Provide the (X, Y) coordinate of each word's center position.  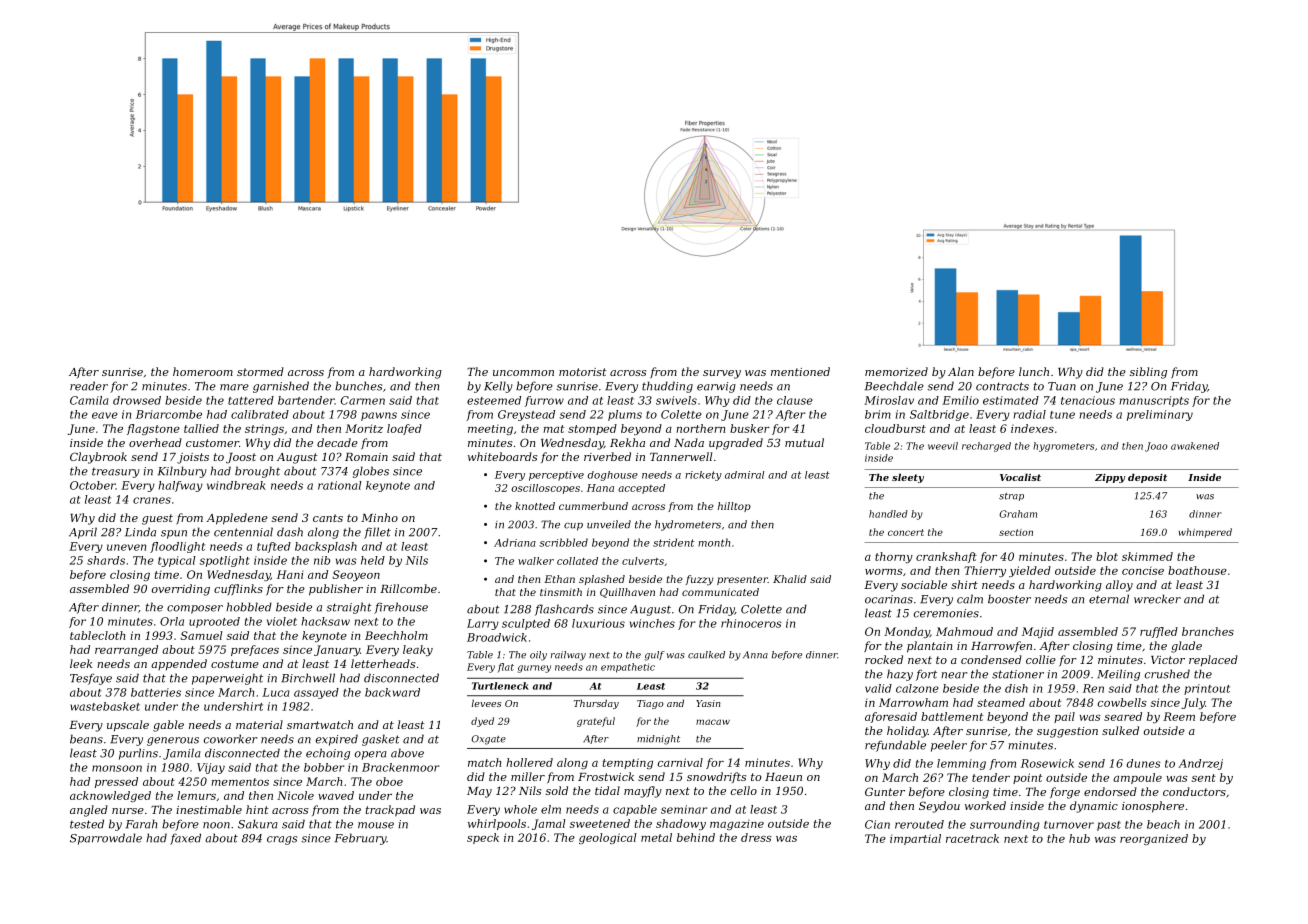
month (714, 542)
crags (282, 840)
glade (1186, 647)
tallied (201, 428)
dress (756, 837)
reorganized (1154, 839)
